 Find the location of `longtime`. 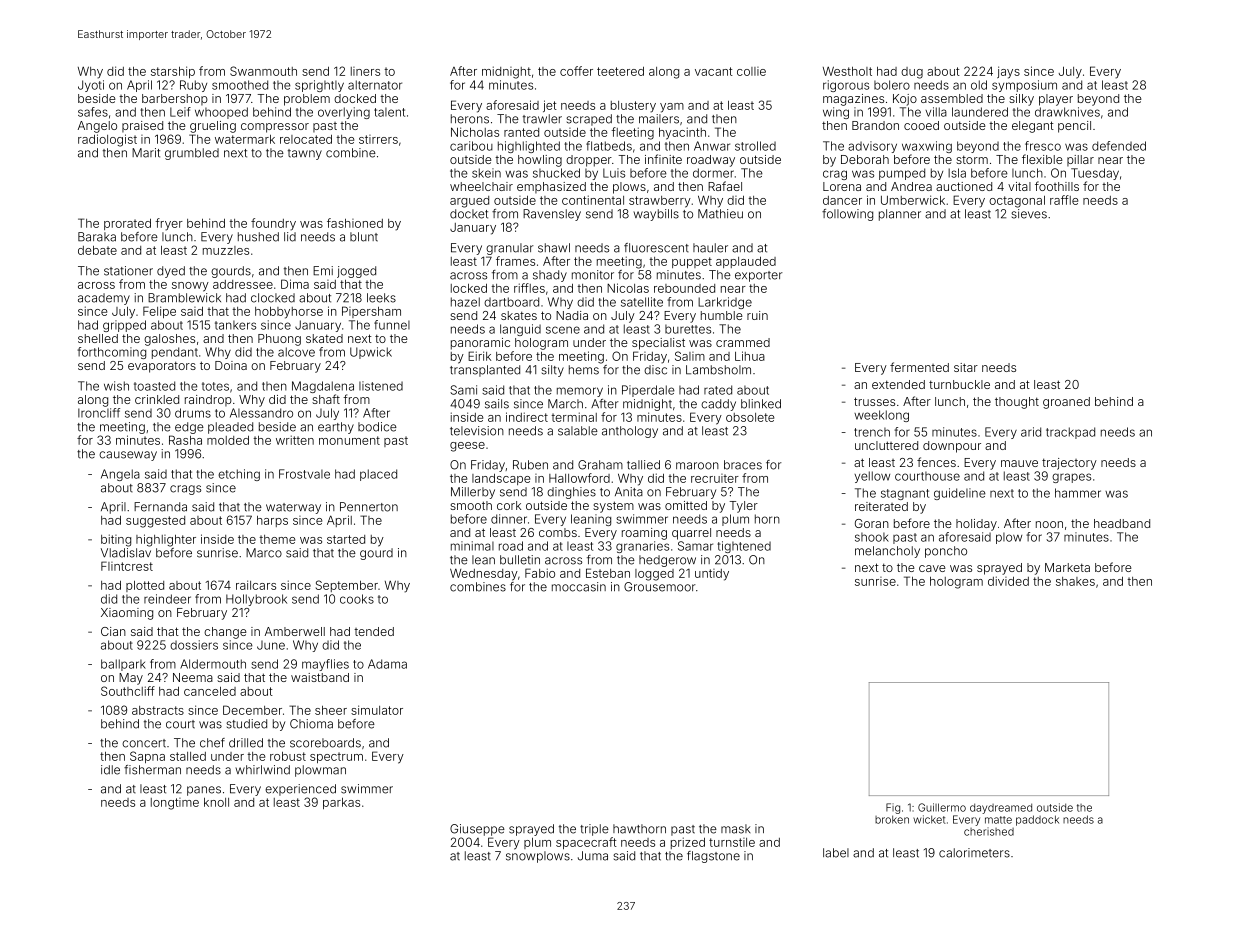

longtime is located at coordinates (175, 804).
